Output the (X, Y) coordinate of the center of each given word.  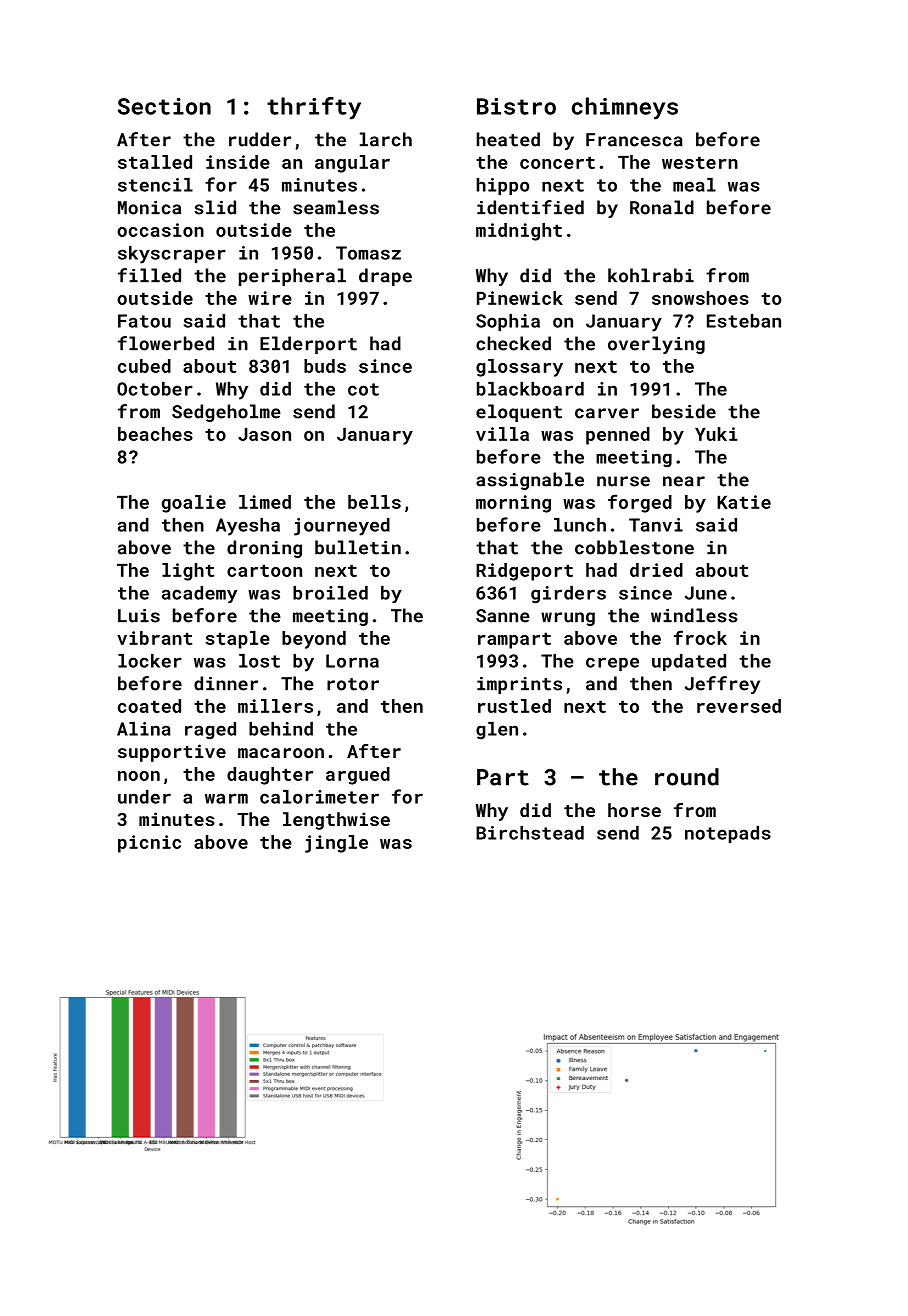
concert (557, 162)
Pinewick (520, 298)
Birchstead (530, 833)
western (700, 162)
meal (694, 185)
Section (164, 106)
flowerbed (166, 343)
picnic (149, 844)
